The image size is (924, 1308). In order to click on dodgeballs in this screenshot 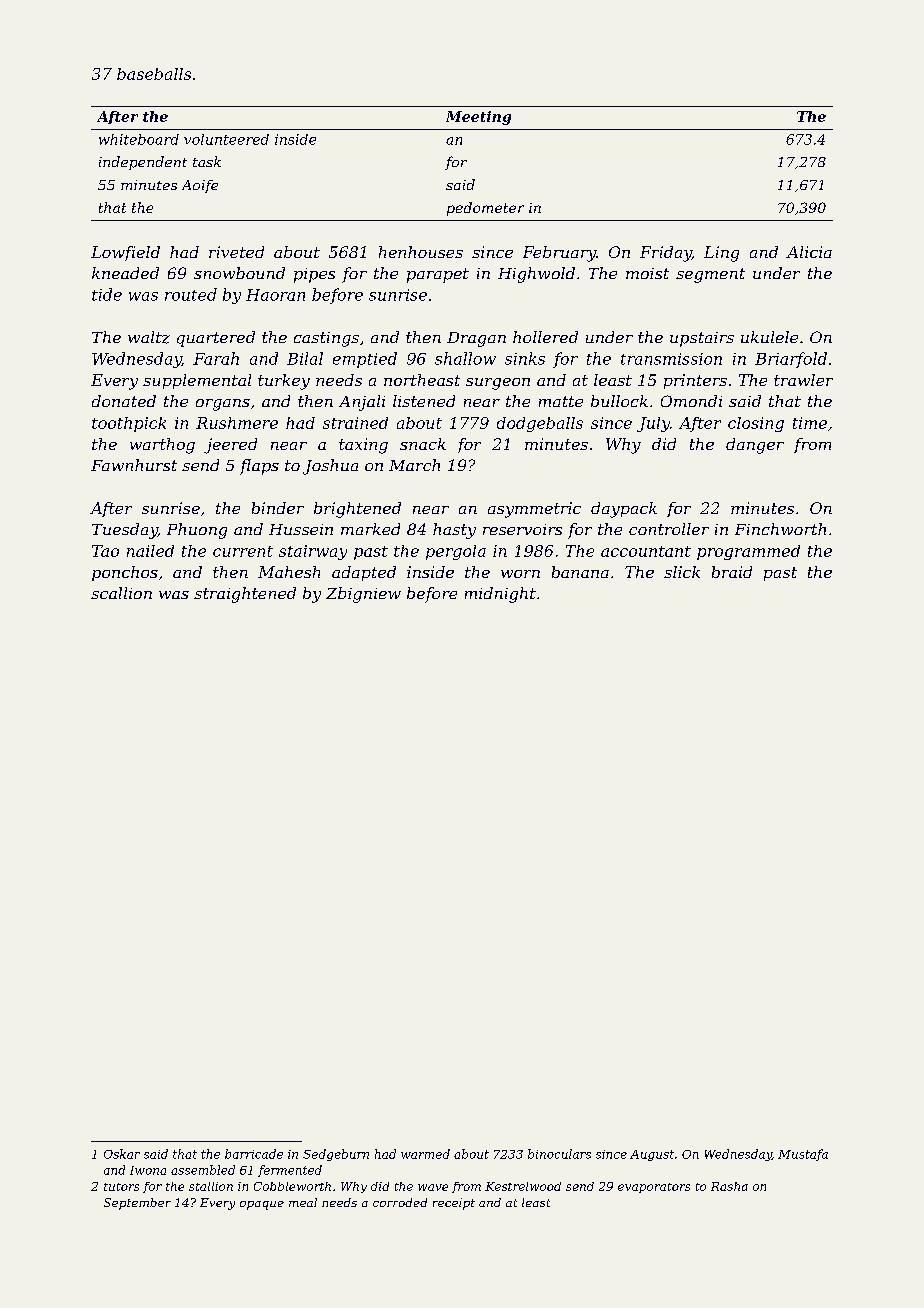, I will do `click(540, 424)`.
